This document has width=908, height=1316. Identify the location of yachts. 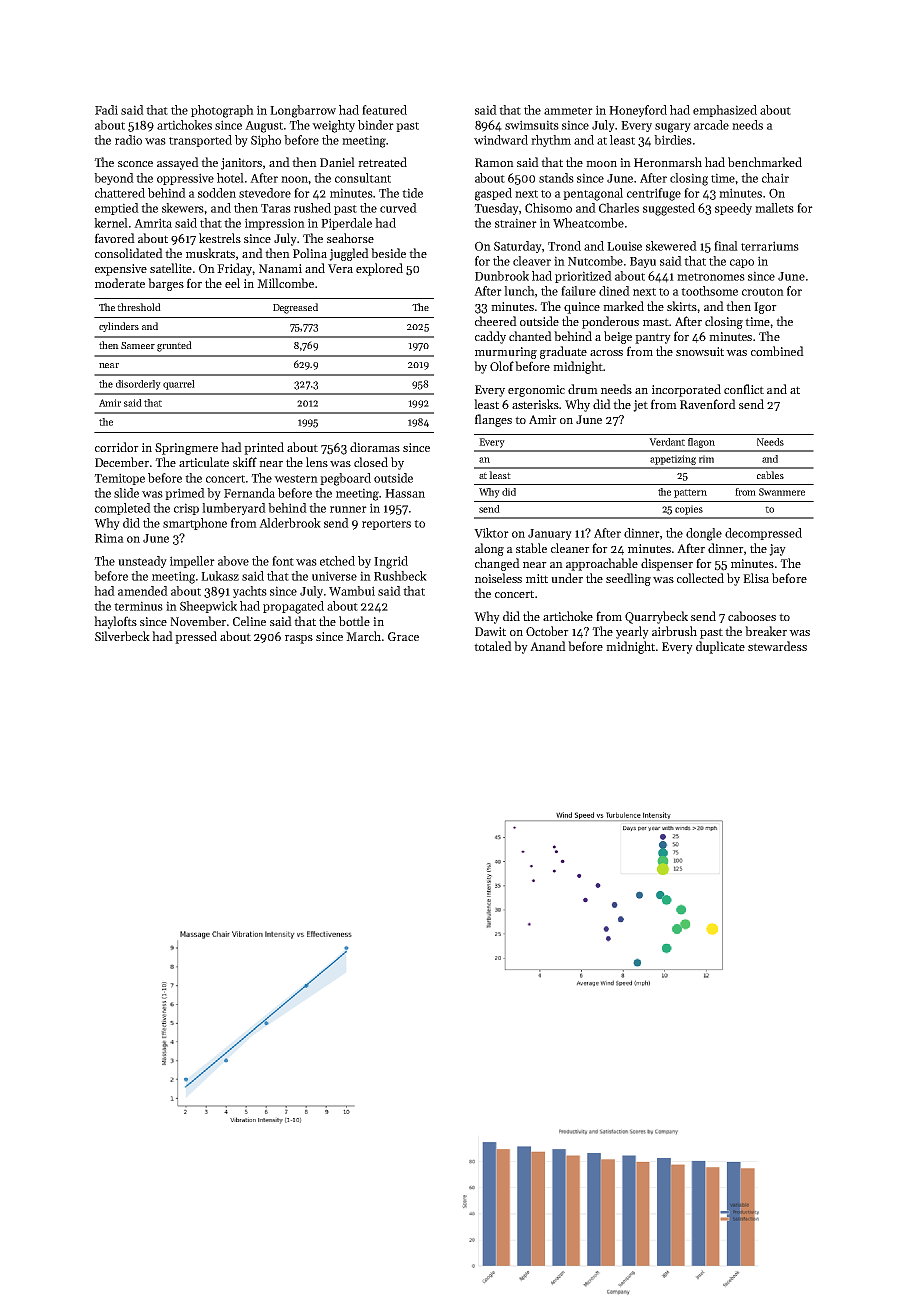
(250, 592).
